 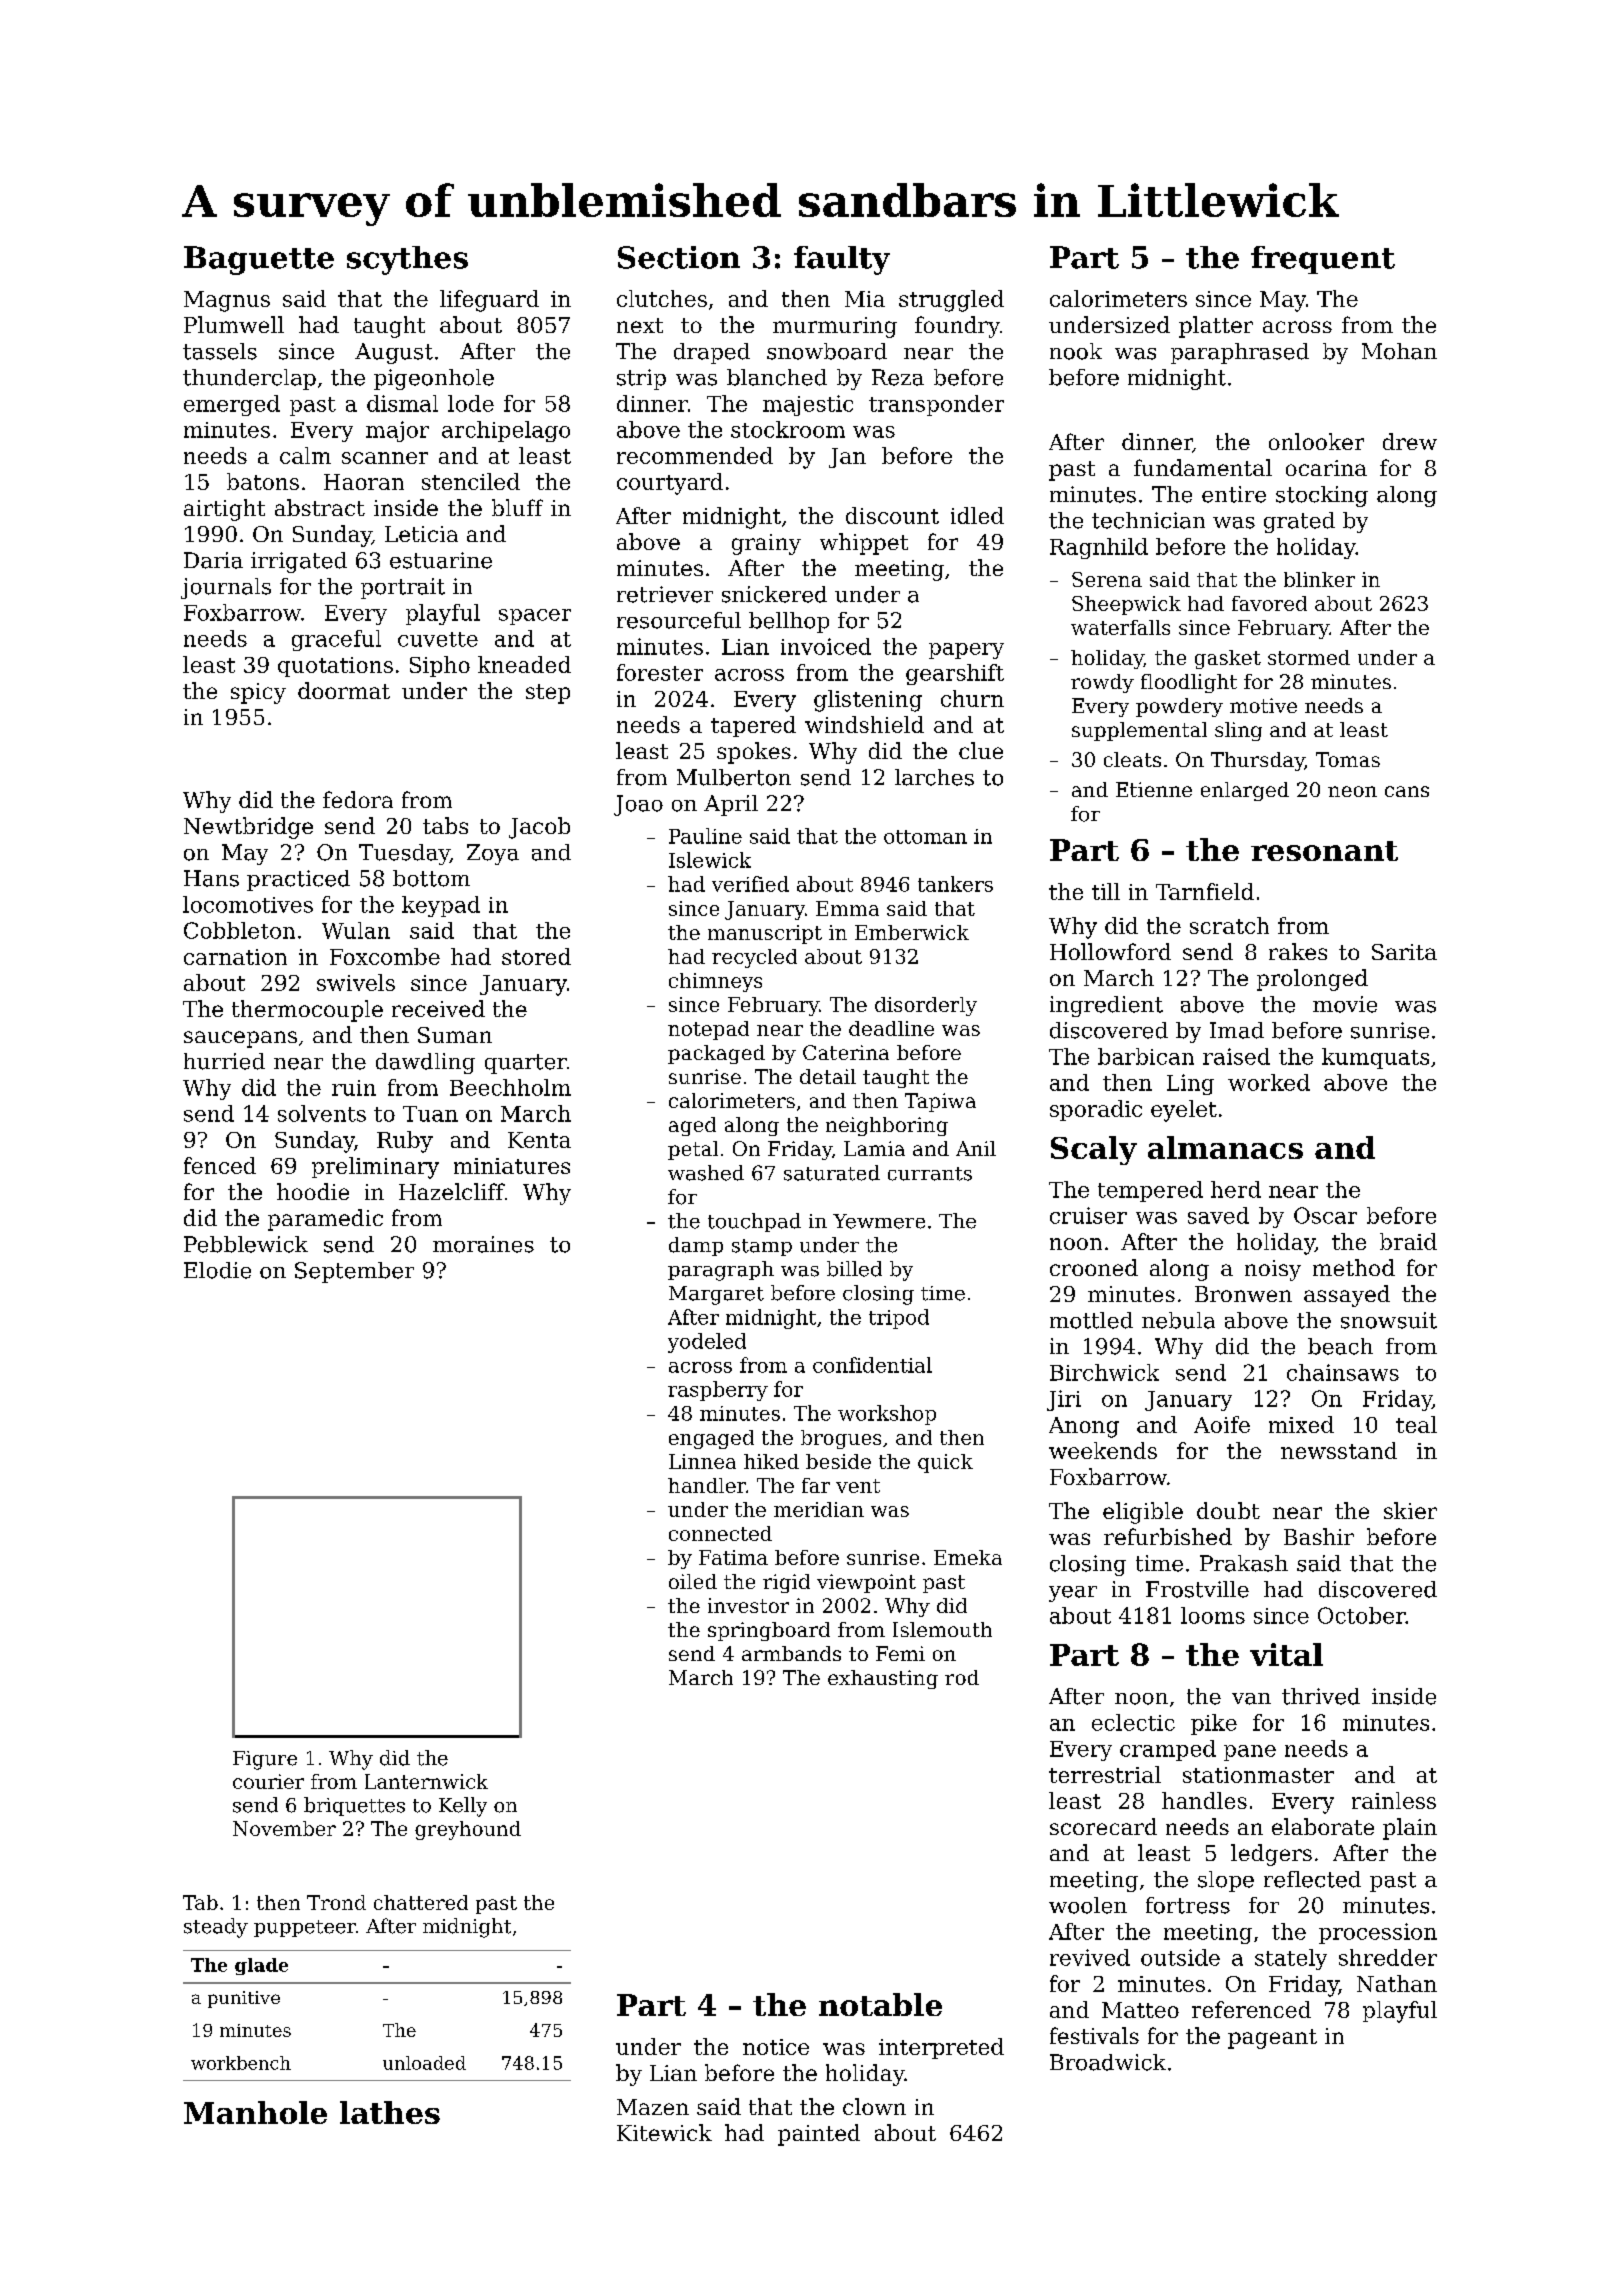 What do you see at coordinates (1269, 603) in the document?
I see `favored` at bounding box center [1269, 603].
